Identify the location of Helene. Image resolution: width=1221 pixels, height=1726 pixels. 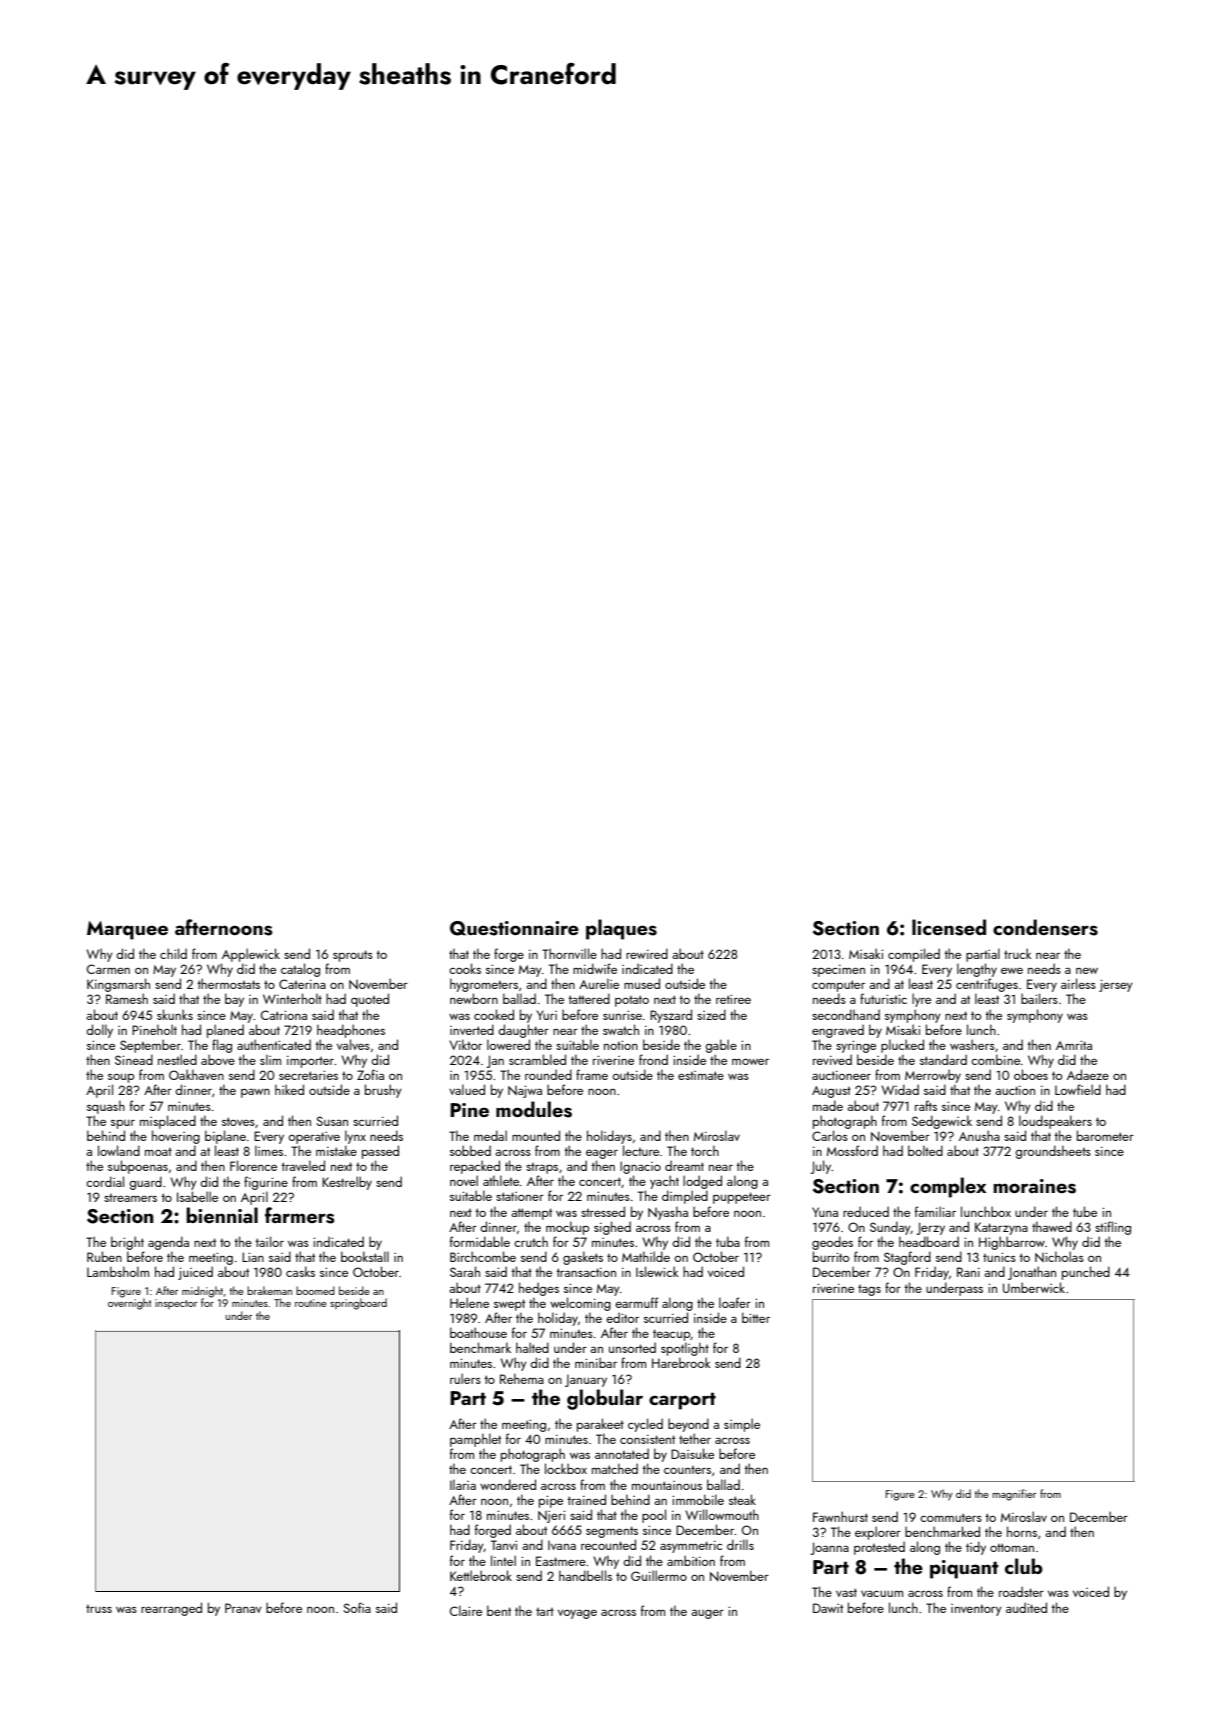
(469, 1302).
